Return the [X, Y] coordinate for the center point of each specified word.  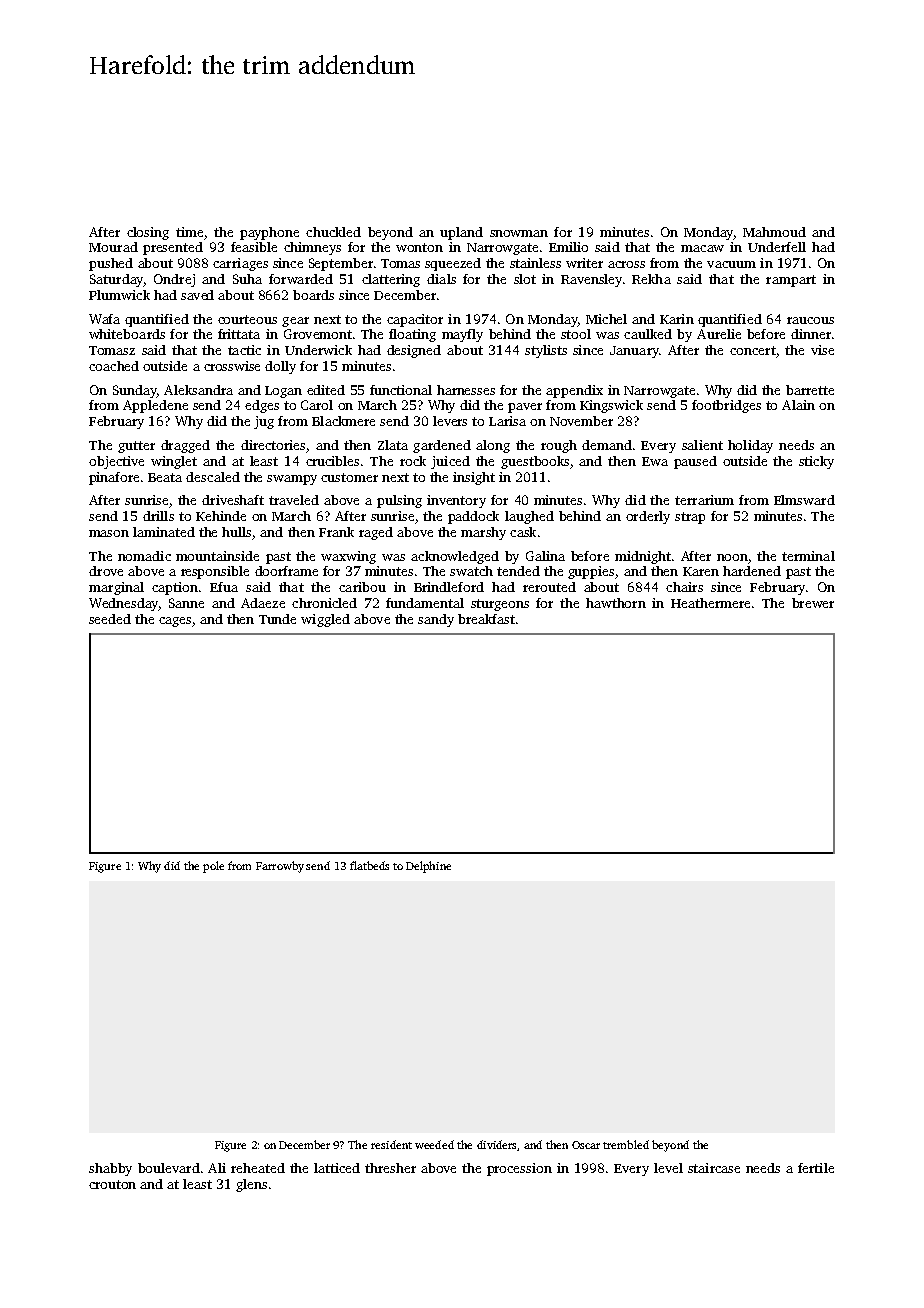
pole [213, 867]
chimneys [312, 248]
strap [690, 518]
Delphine [428, 867]
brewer [813, 603]
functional [401, 390]
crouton [112, 1184]
